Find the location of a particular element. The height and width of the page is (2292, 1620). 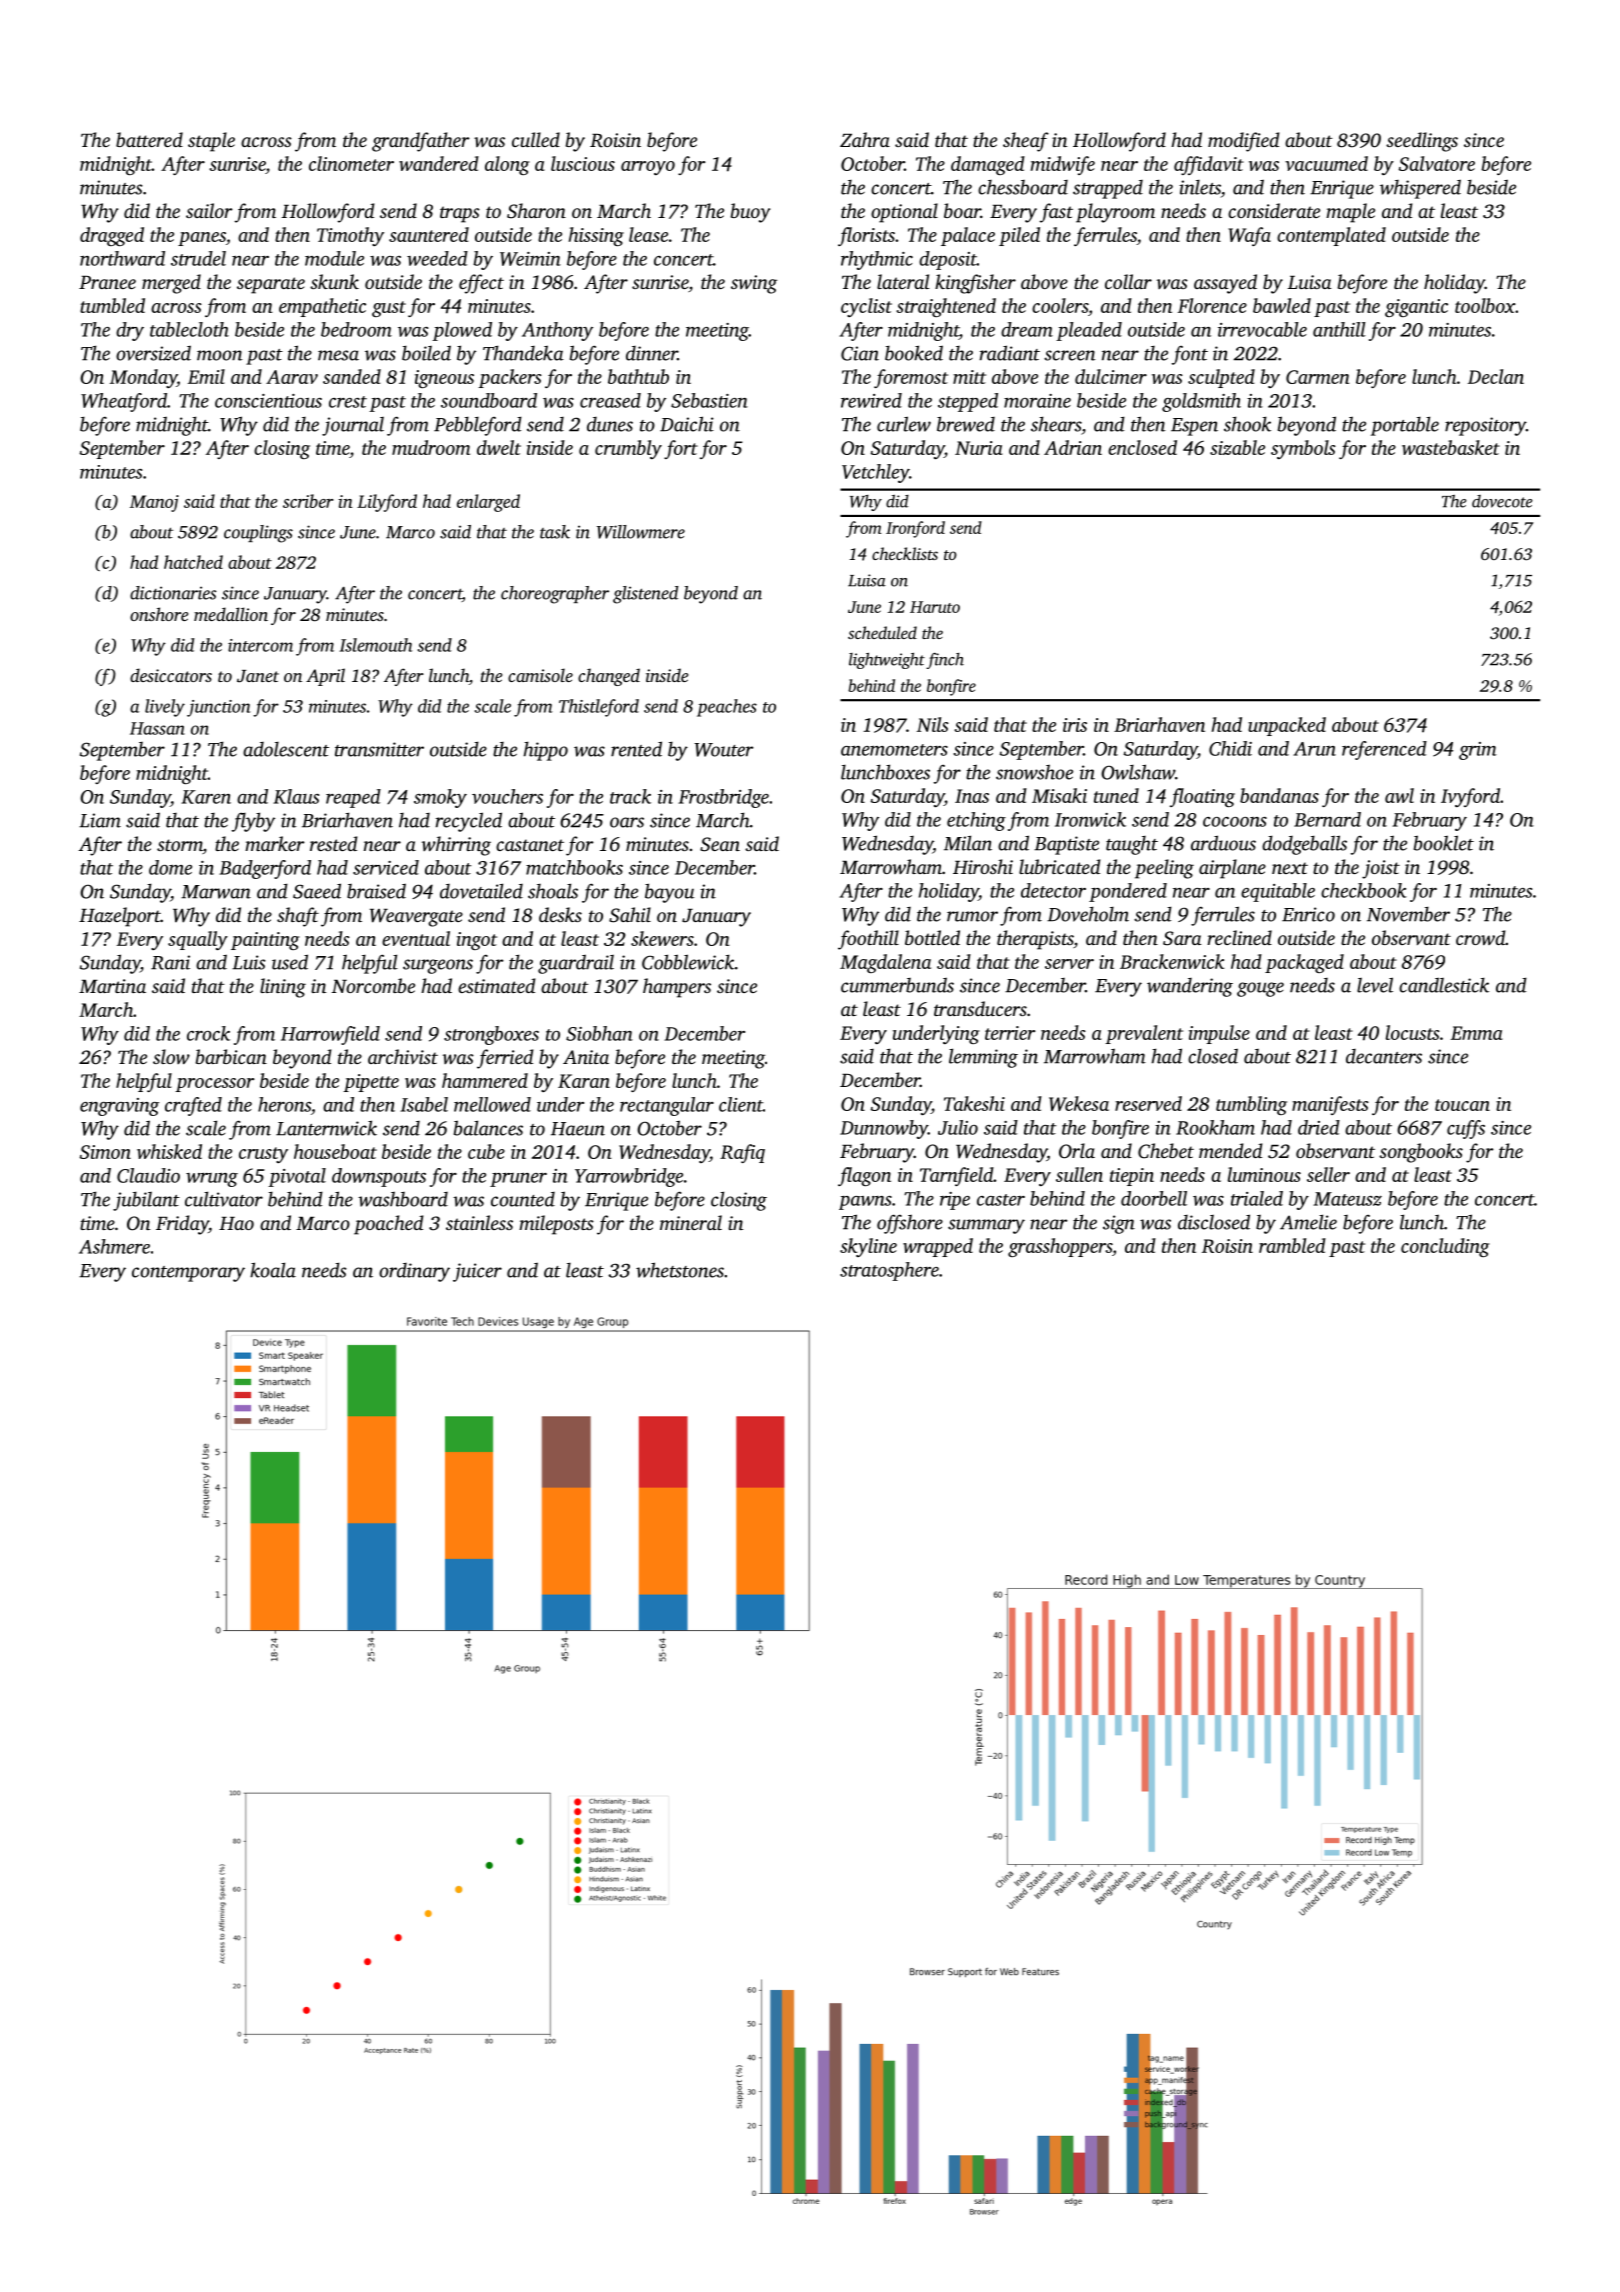

clinometer is located at coordinates (351, 163).
